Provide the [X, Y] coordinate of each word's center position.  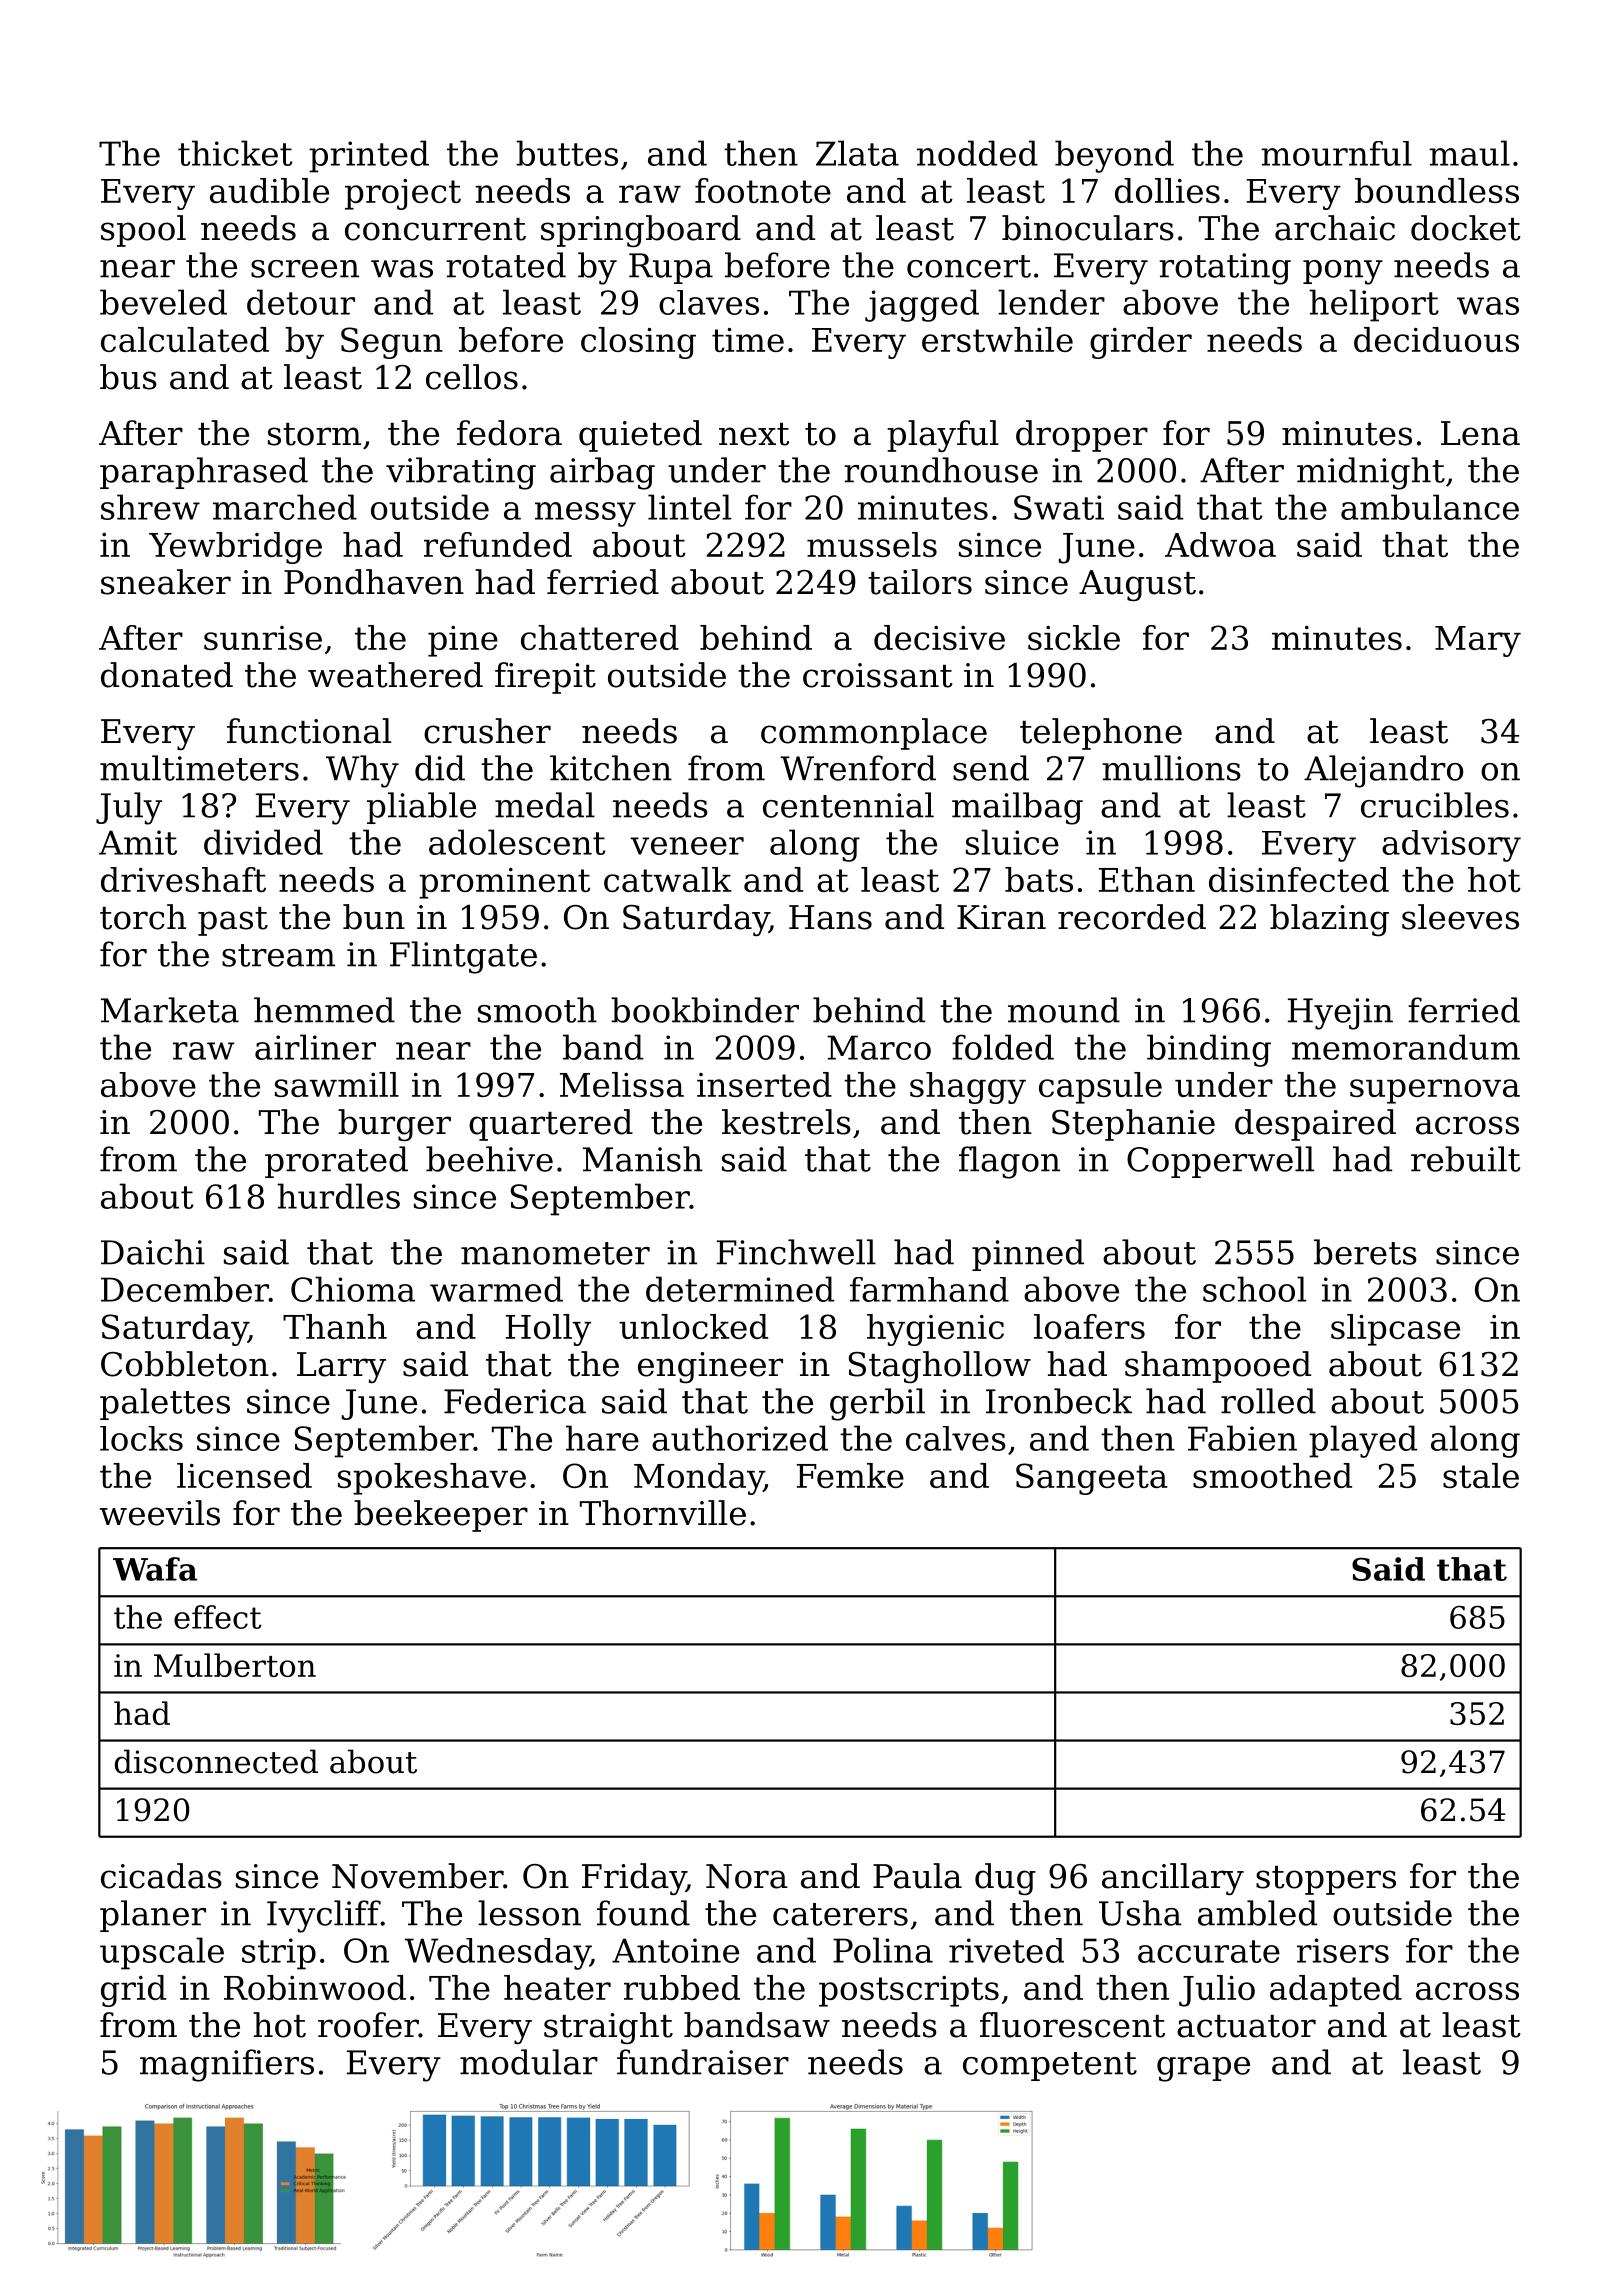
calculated [185, 339]
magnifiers [227, 2065]
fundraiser [703, 2062]
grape [1203, 2069]
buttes [567, 153]
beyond [1114, 156]
